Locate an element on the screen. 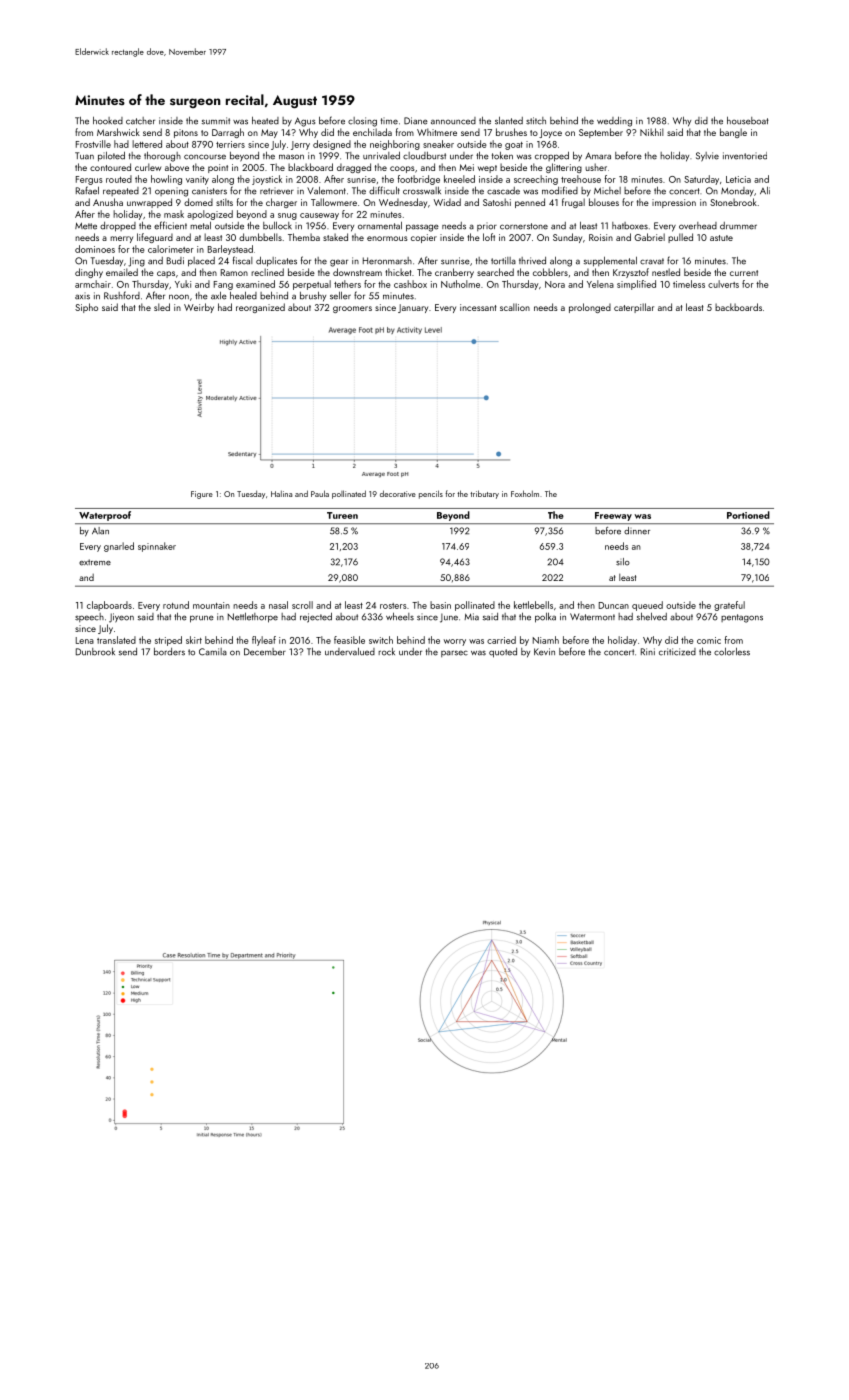  cashbox is located at coordinates (410, 284).
